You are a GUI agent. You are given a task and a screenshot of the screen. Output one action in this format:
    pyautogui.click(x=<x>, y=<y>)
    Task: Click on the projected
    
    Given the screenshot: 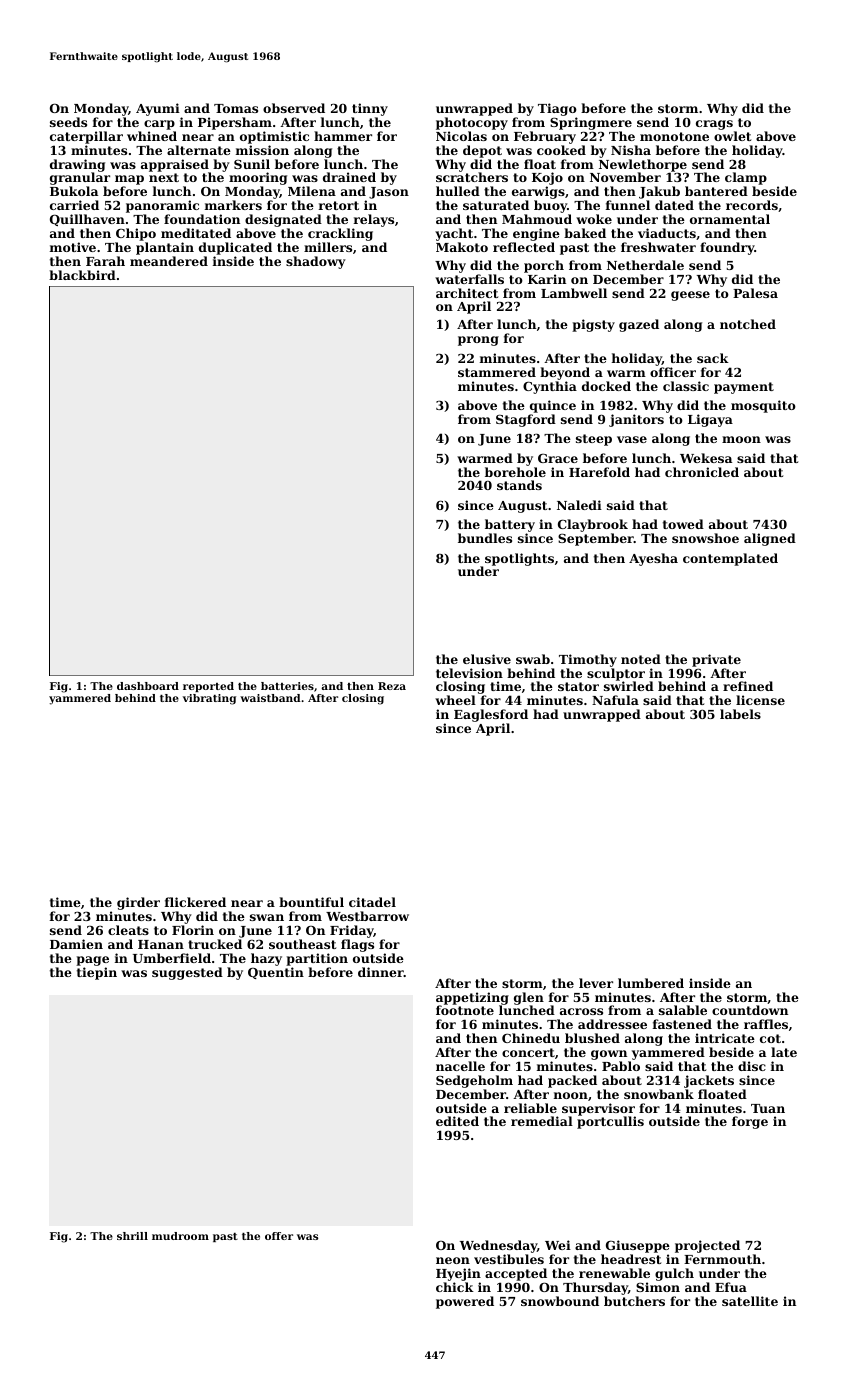 What is the action you would take?
    pyautogui.click(x=707, y=1246)
